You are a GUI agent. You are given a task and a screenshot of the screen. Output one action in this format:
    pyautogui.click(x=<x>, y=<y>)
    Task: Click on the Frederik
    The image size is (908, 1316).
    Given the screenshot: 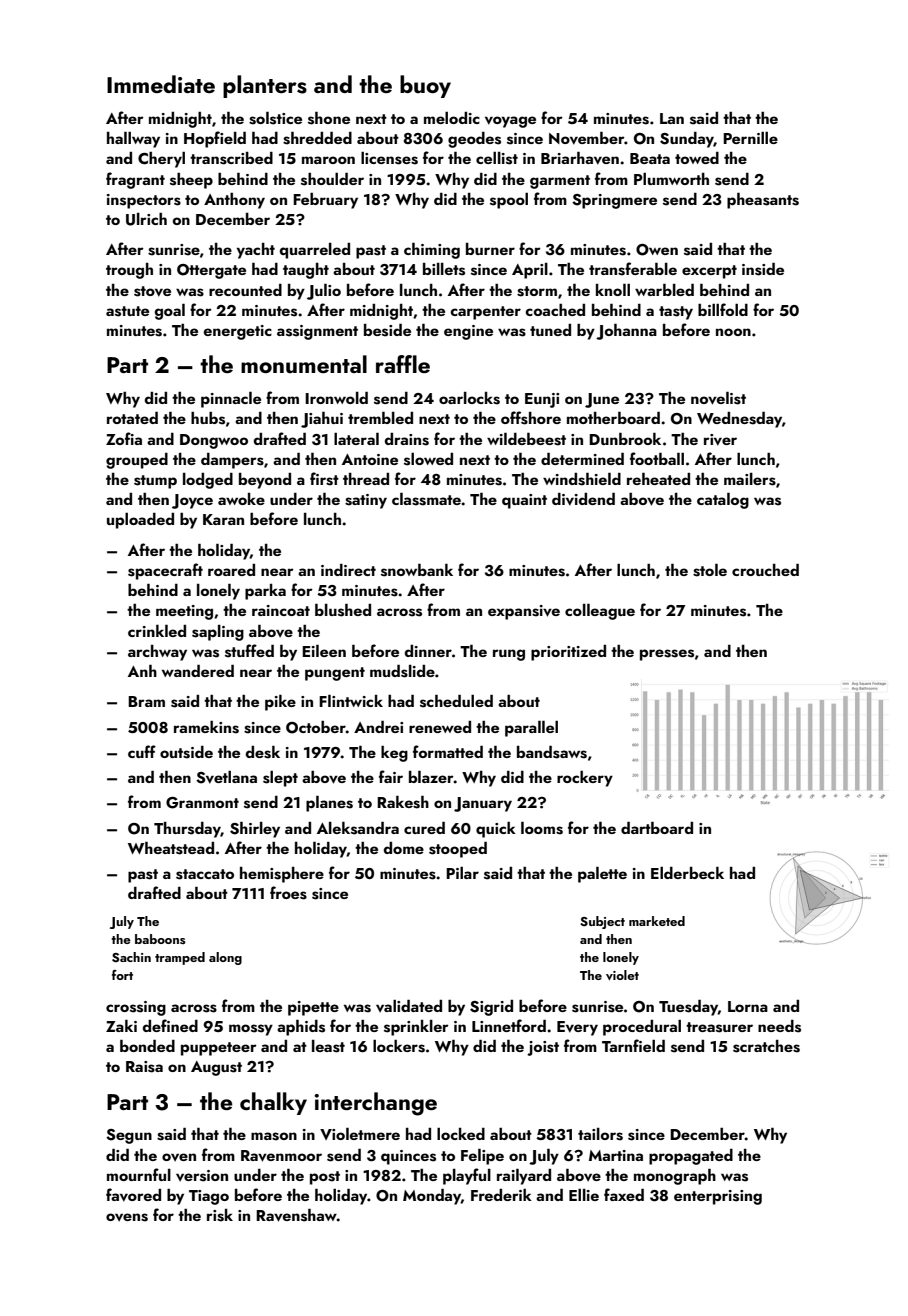 What is the action you would take?
    pyautogui.click(x=501, y=1195)
